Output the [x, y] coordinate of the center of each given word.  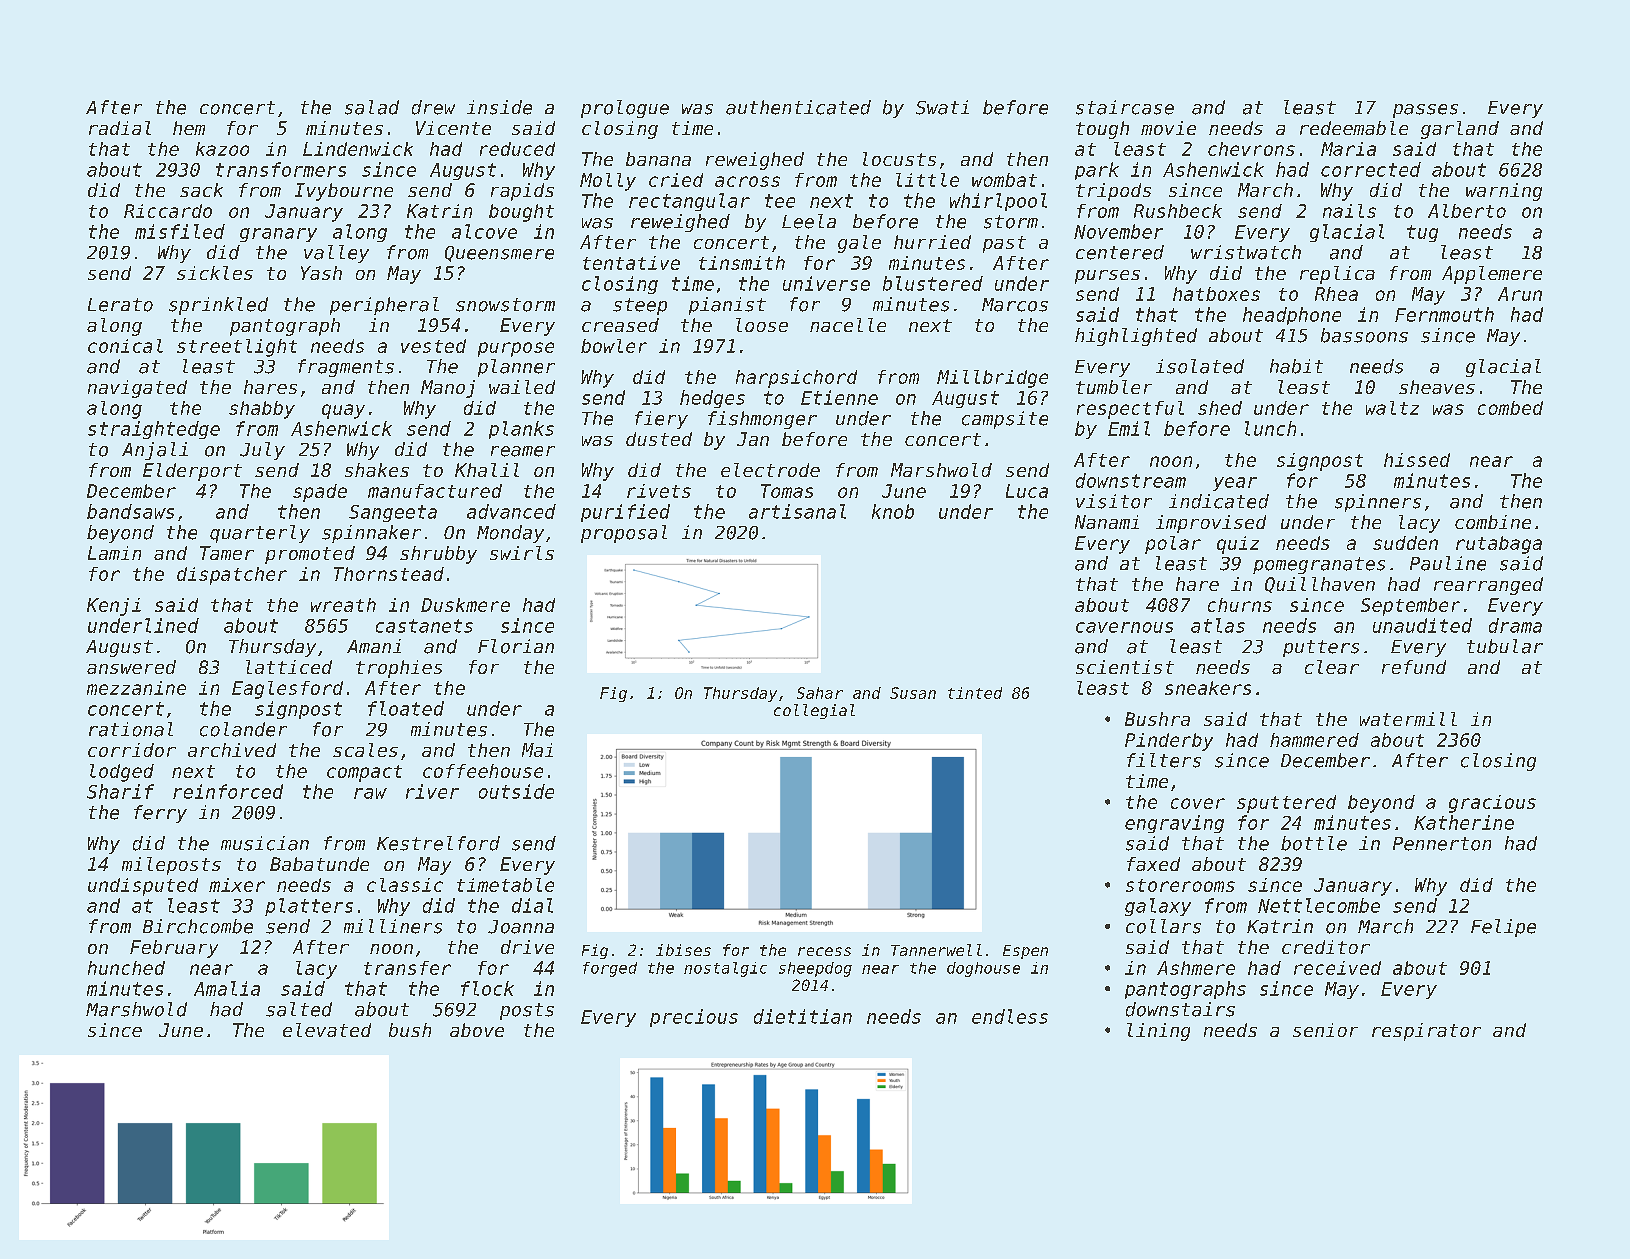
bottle [1314, 843]
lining [1158, 1032]
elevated [327, 1030]
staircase [1125, 107]
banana [658, 159]
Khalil [487, 470]
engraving [1174, 824]
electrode [770, 470]
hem [189, 128]
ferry [160, 814]
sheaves [1437, 387]
